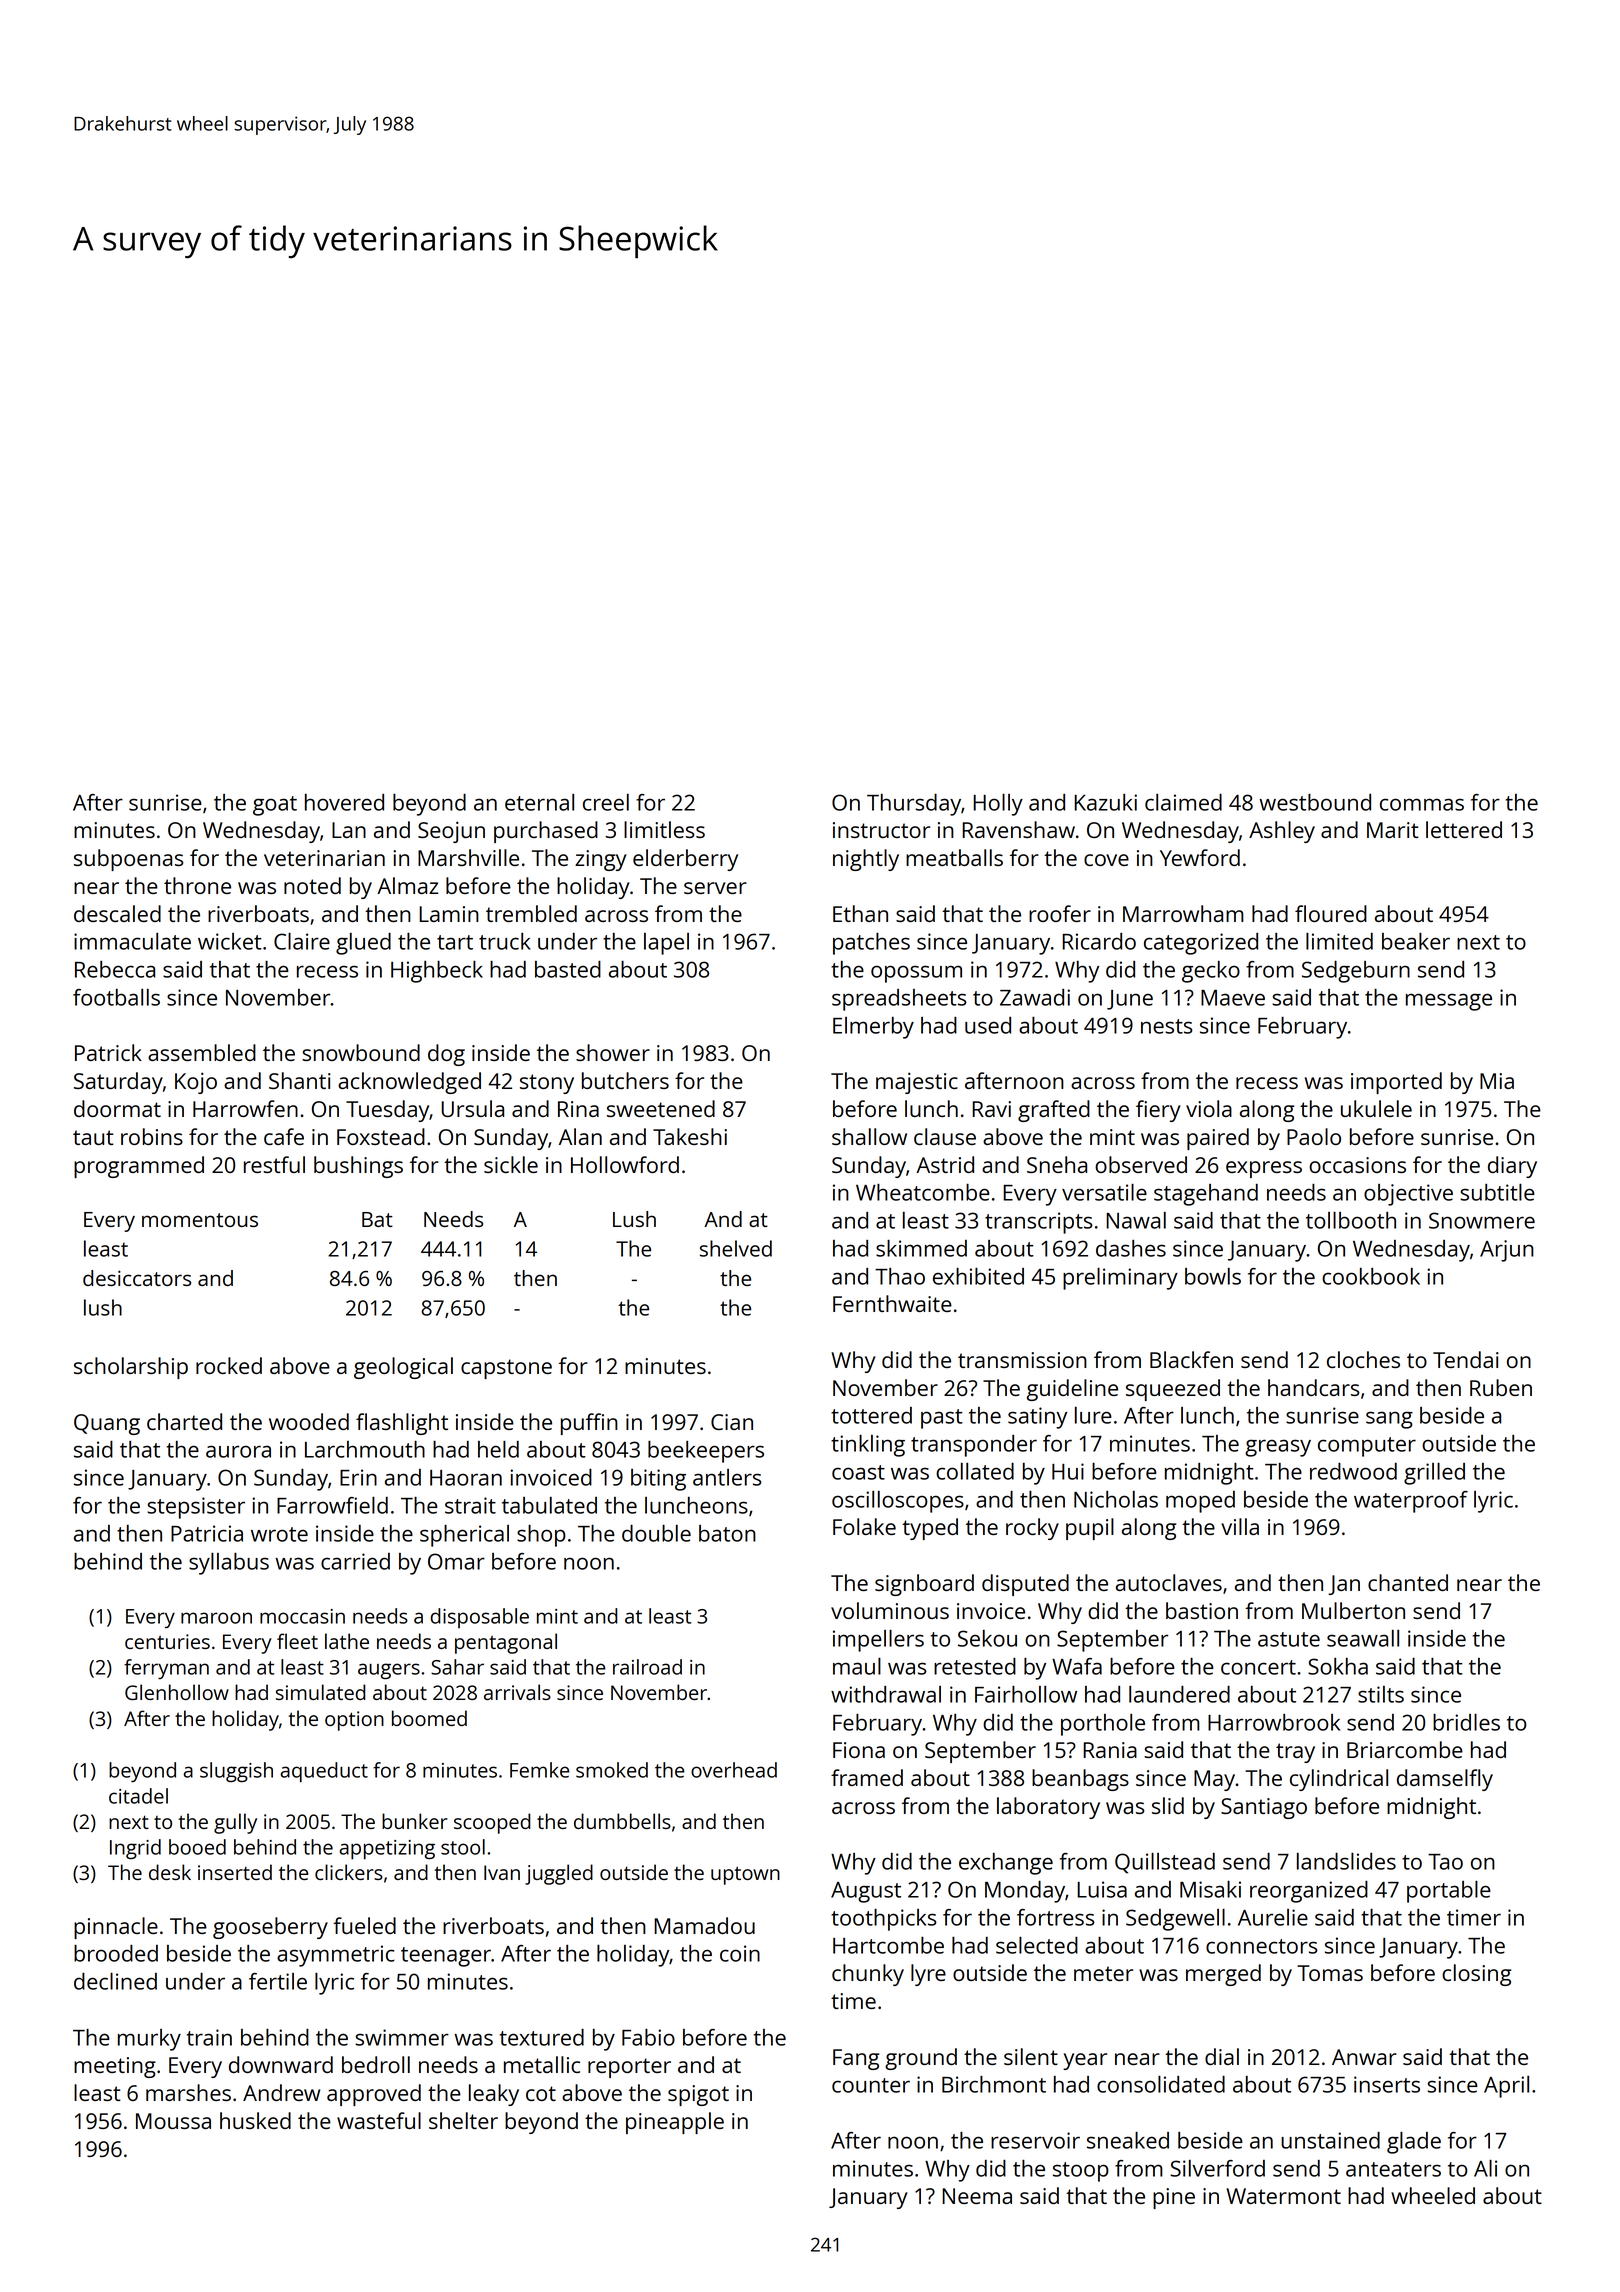 Image resolution: width=1620 pixels, height=2292 pixels. What do you see at coordinates (1389, 1420) in the page?
I see `sang` at bounding box center [1389, 1420].
